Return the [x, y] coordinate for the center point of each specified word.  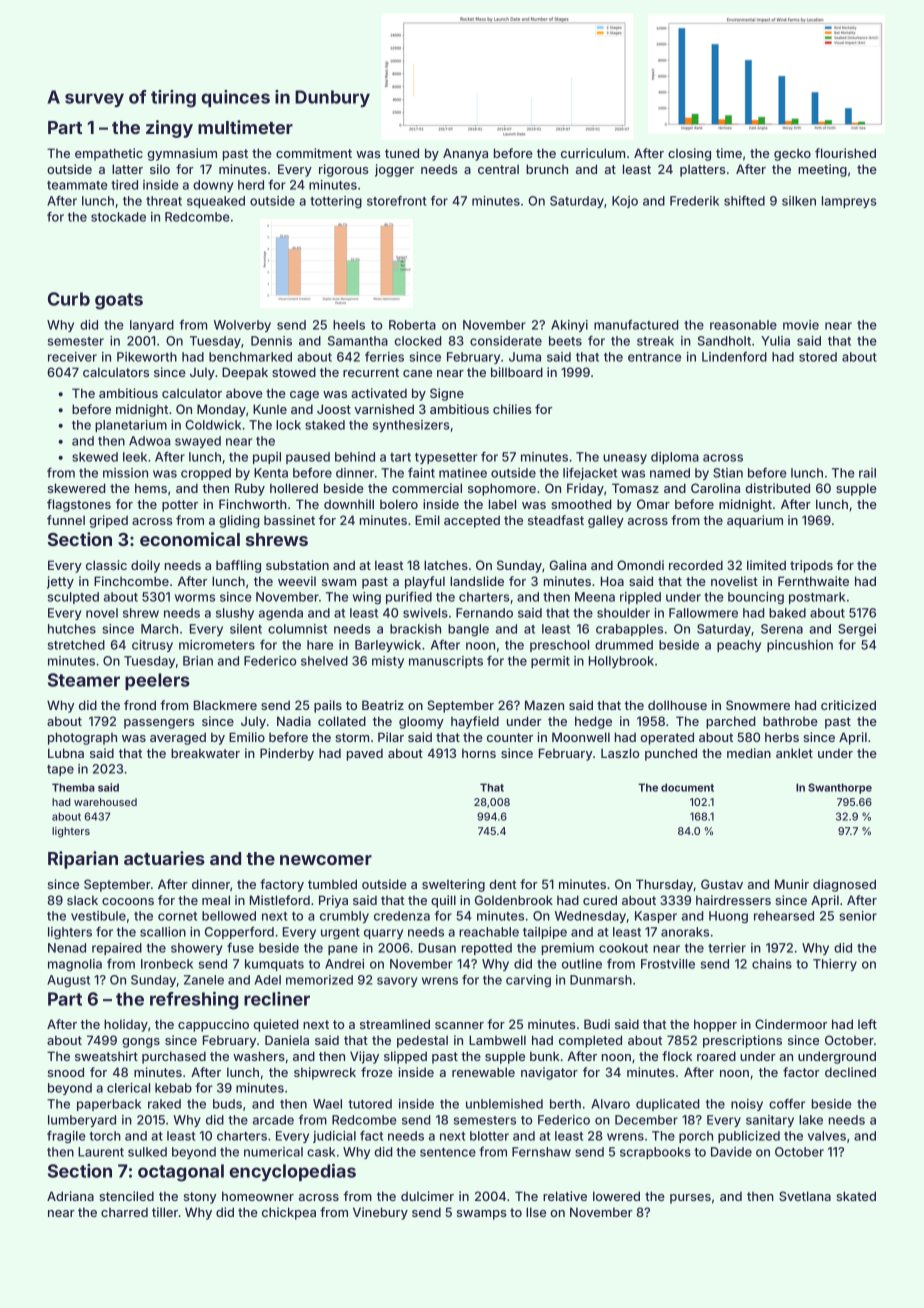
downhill [349, 504]
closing [689, 154]
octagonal [181, 1173]
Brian [198, 661]
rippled [640, 598]
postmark [817, 598]
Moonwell [581, 737]
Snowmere [758, 705]
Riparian [83, 860]
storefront [396, 201]
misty [388, 662]
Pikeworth [147, 357]
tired [124, 185]
